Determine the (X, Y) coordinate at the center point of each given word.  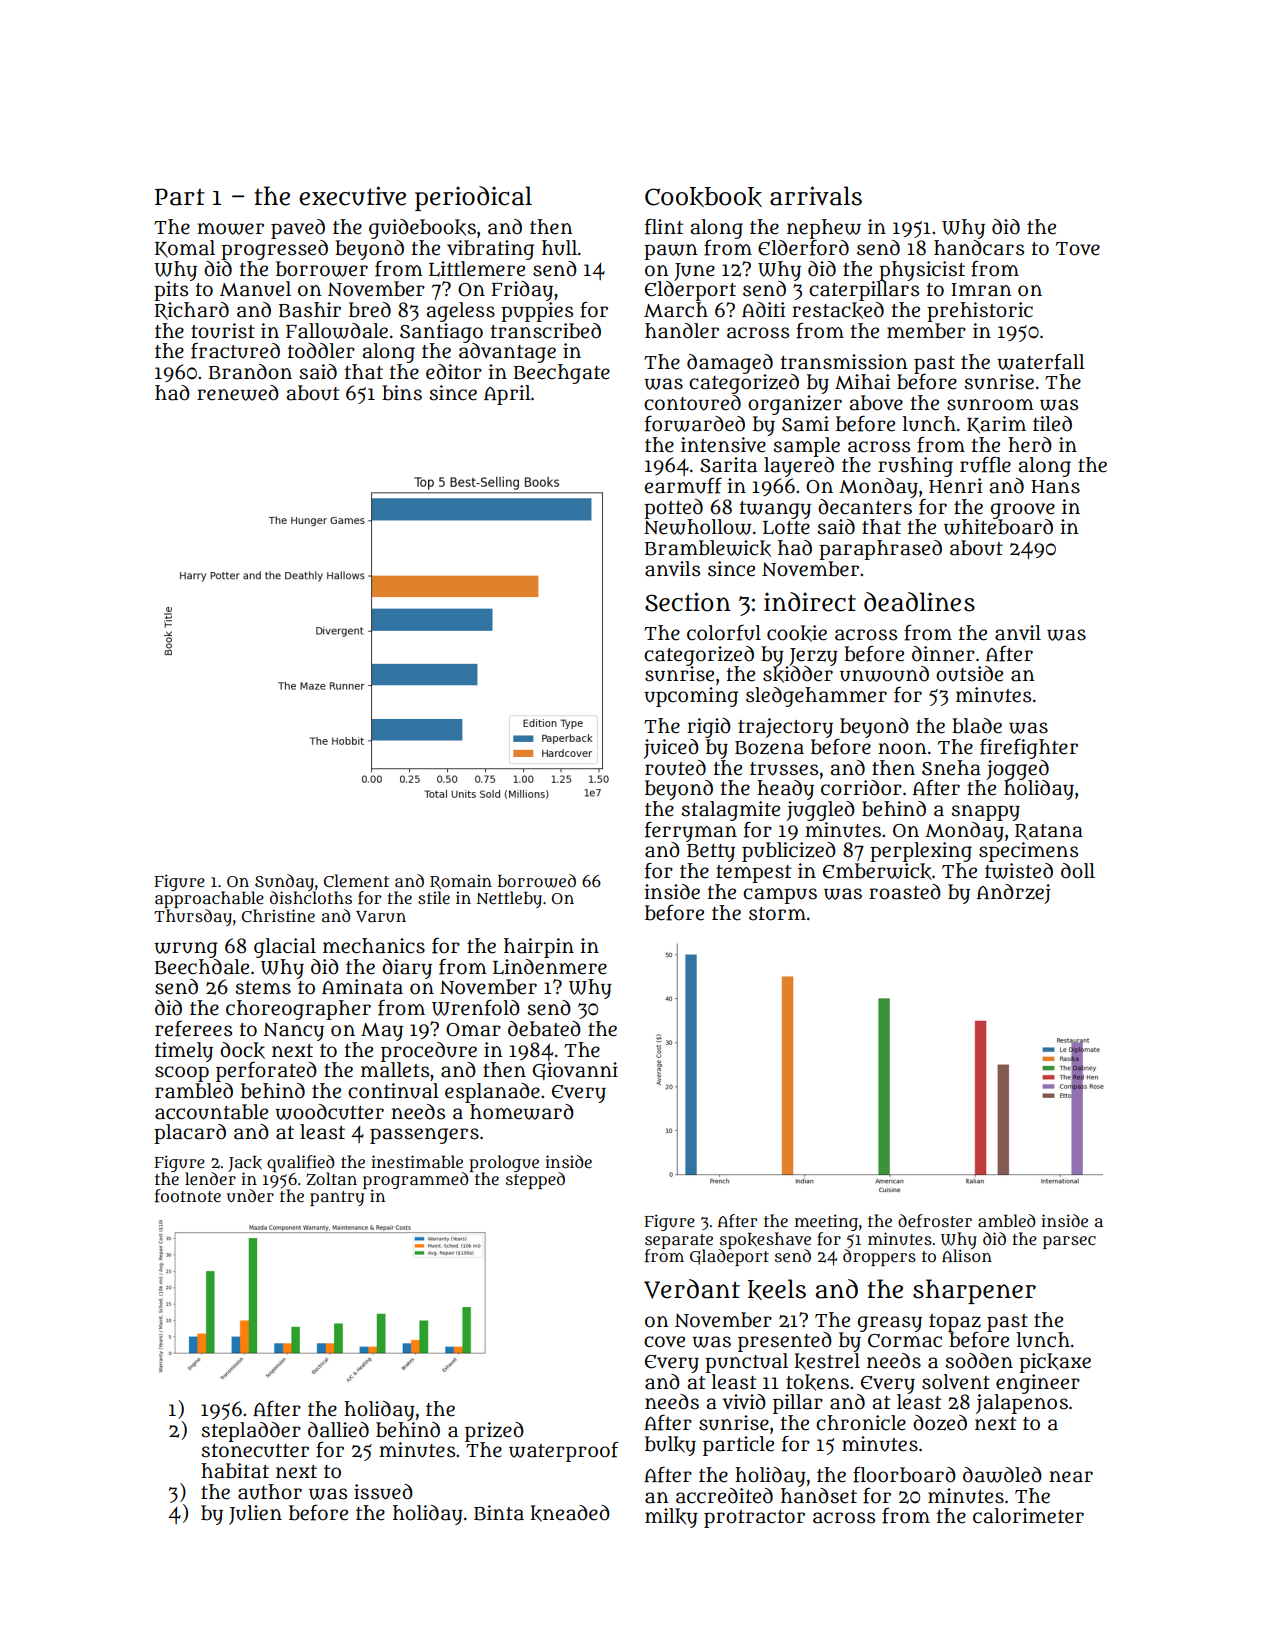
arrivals (816, 196)
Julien (255, 1515)
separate (679, 1241)
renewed (238, 393)
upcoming (691, 697)
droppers (879, 1257)
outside (969, 674)
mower (230, 229)
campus (780, 896)
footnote (188, 1196)
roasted (905, 892)
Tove (1078, 249)
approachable (209, 899)
